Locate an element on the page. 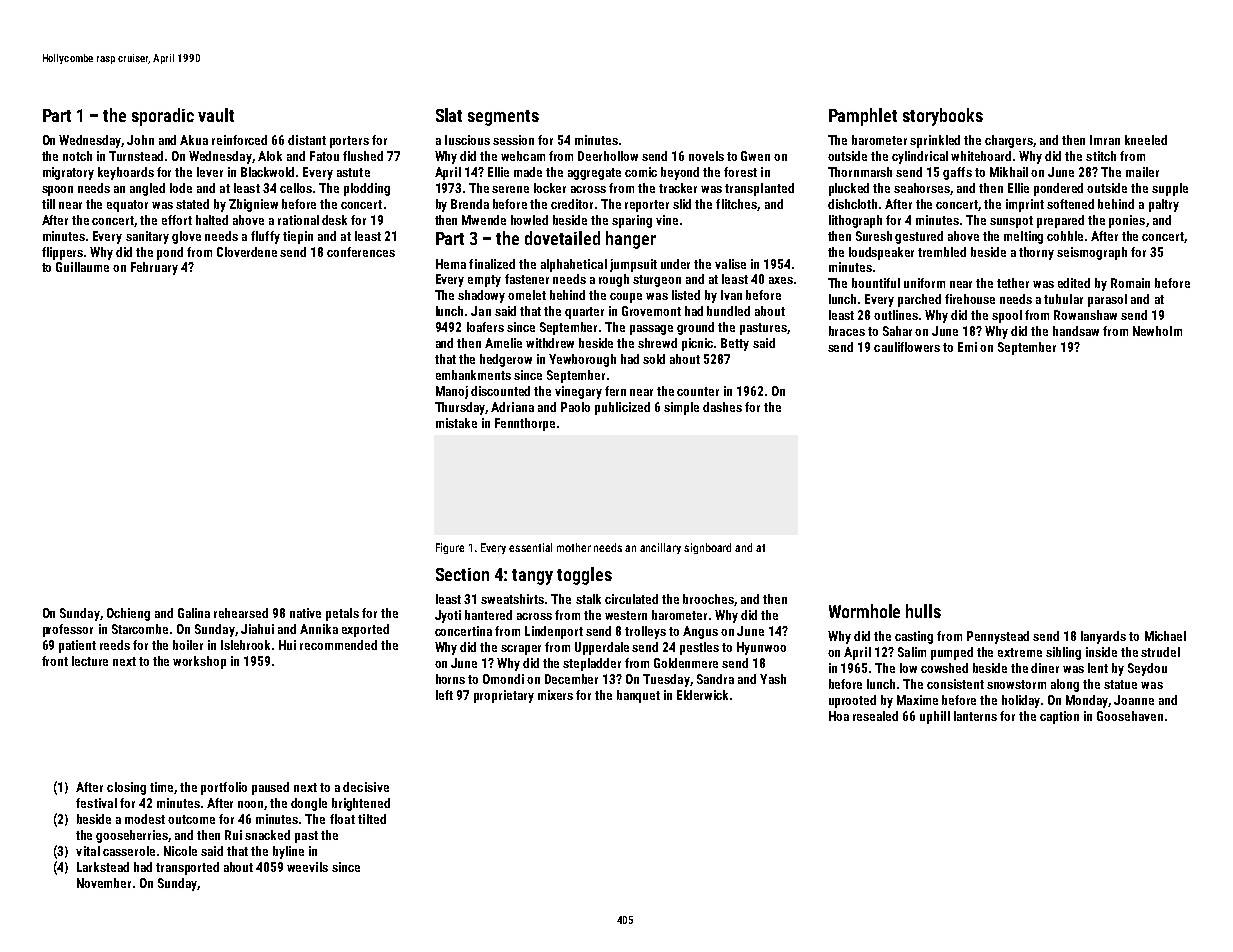 This image has height=952, width=1233. Manoj is located at coordinates (452, 392).
